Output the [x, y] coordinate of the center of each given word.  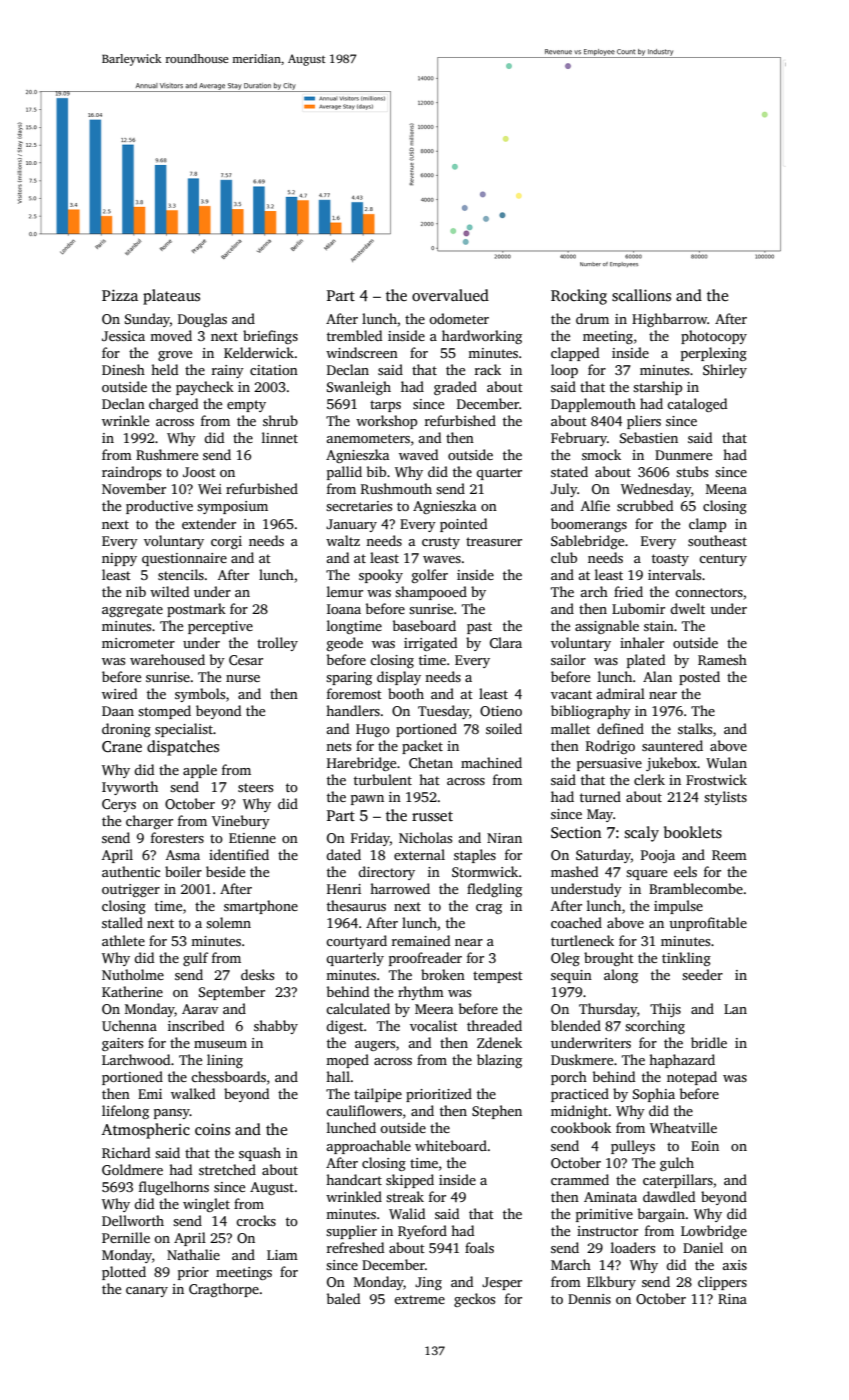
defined [620, 728]
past [479, 628]
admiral [620, 693]
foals [479, 1247]
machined [491, 762]
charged [173, 405]
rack [488, 369]
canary [147, 1292]
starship [657, 388]
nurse [243, 678]
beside [225, 871]
